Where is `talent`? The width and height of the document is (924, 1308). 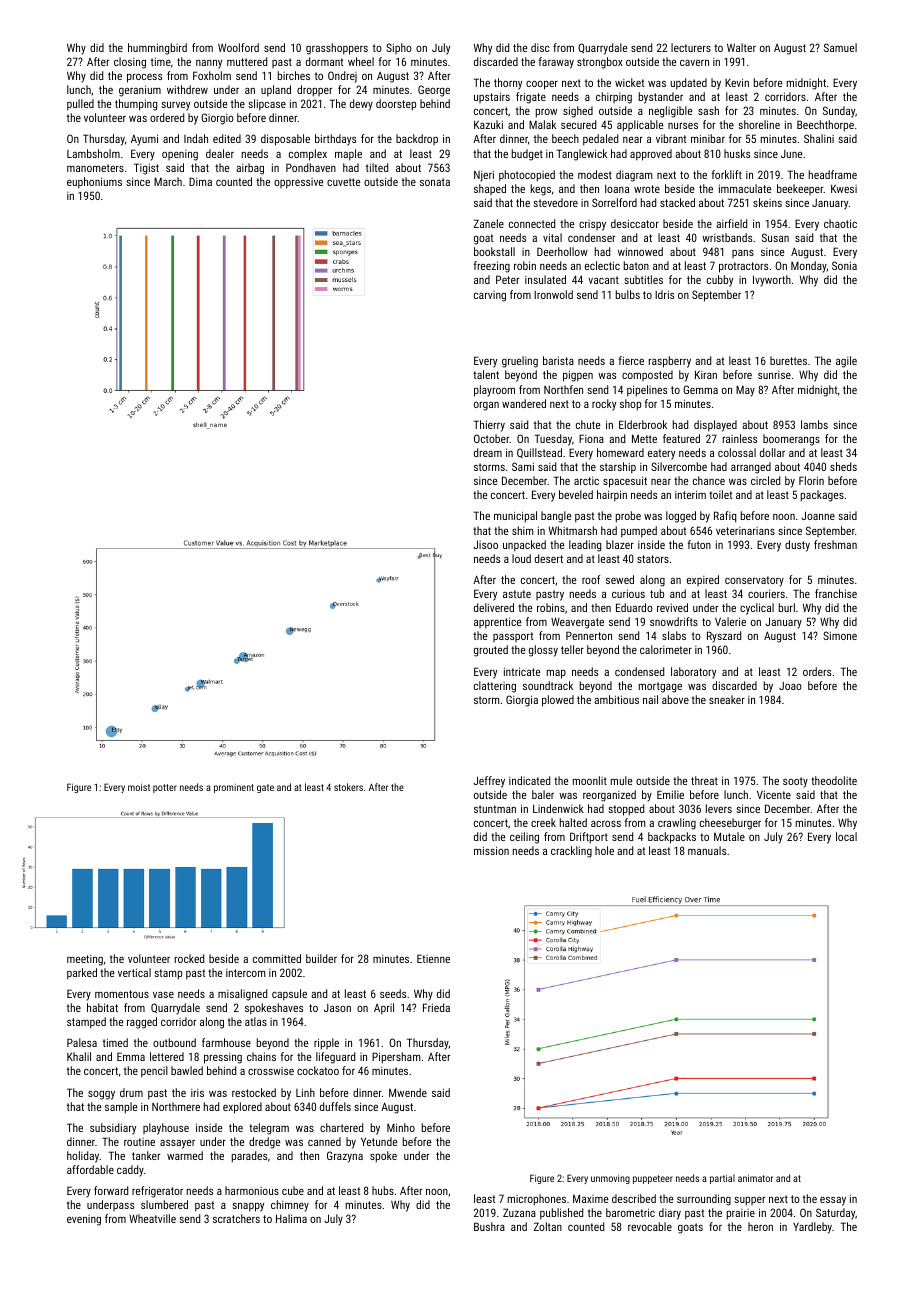
talent is located at coordinates (486, 374).
